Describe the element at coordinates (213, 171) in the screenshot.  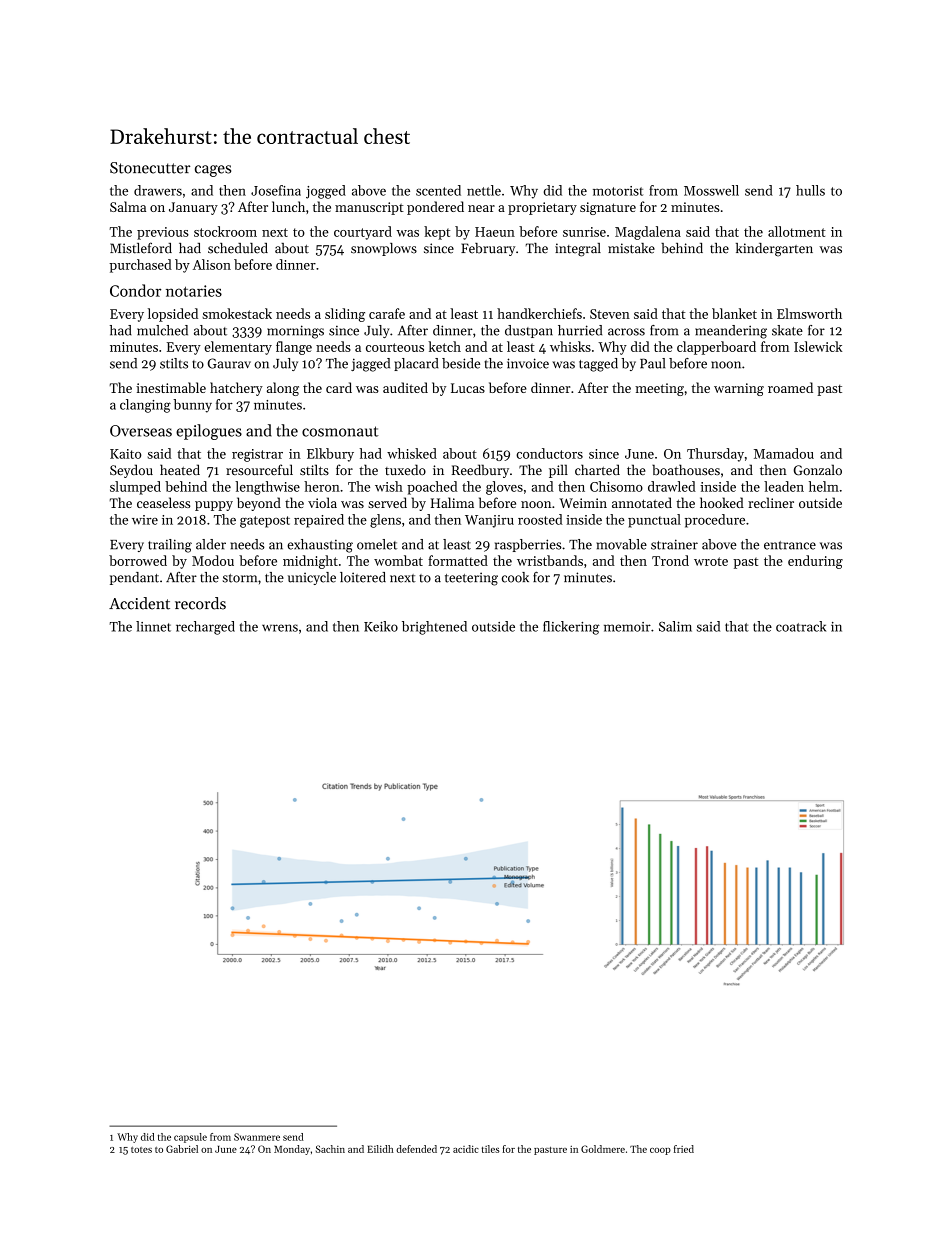
I see `cages` at that location.
